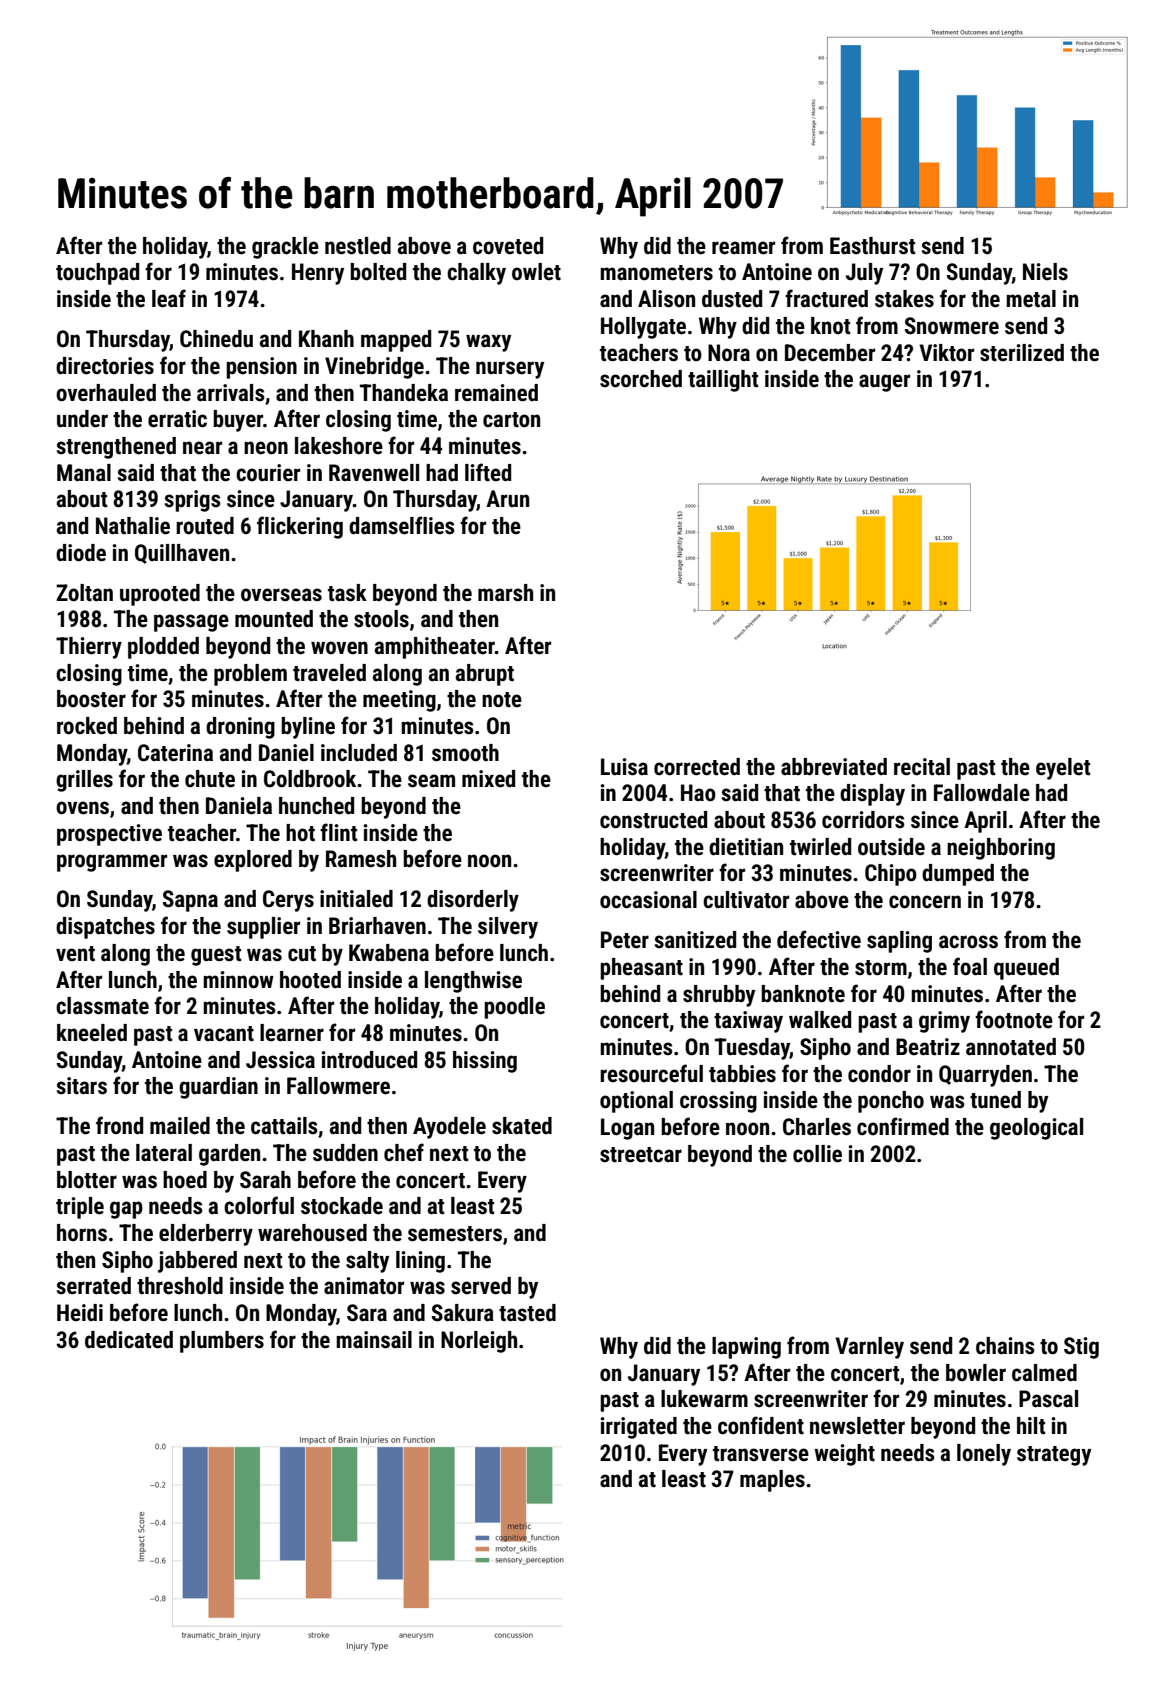  Describe the element at coordinates (505, 593) in the image. I see `marsh` at that location.
